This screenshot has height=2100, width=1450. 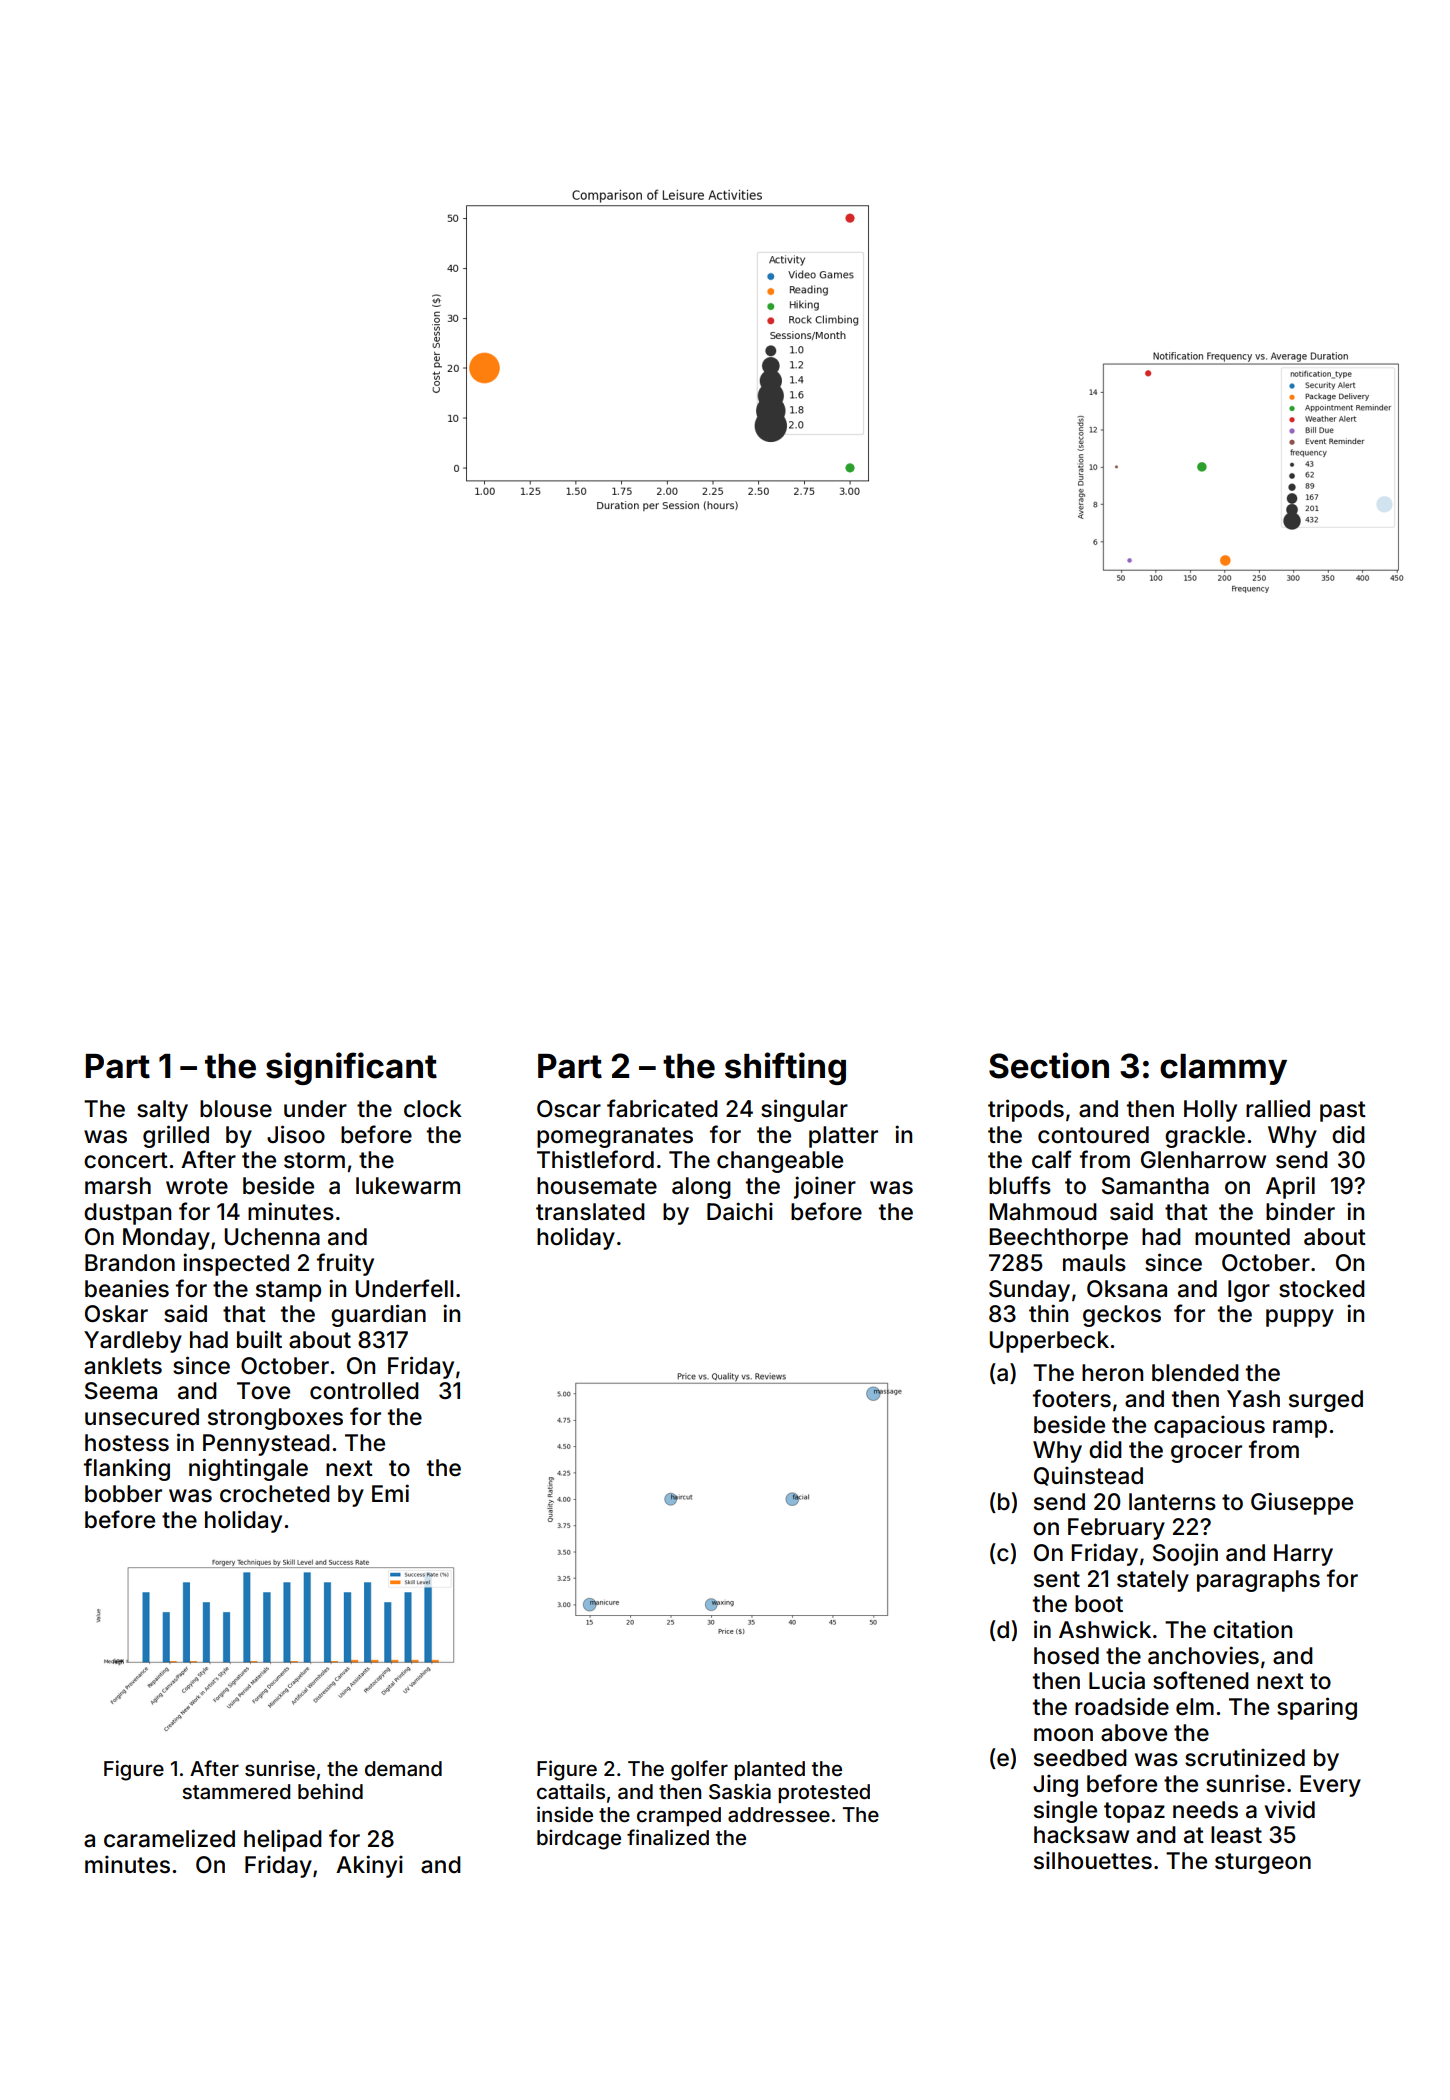 I want to click on helipad, so click(x=283, y=1840).
